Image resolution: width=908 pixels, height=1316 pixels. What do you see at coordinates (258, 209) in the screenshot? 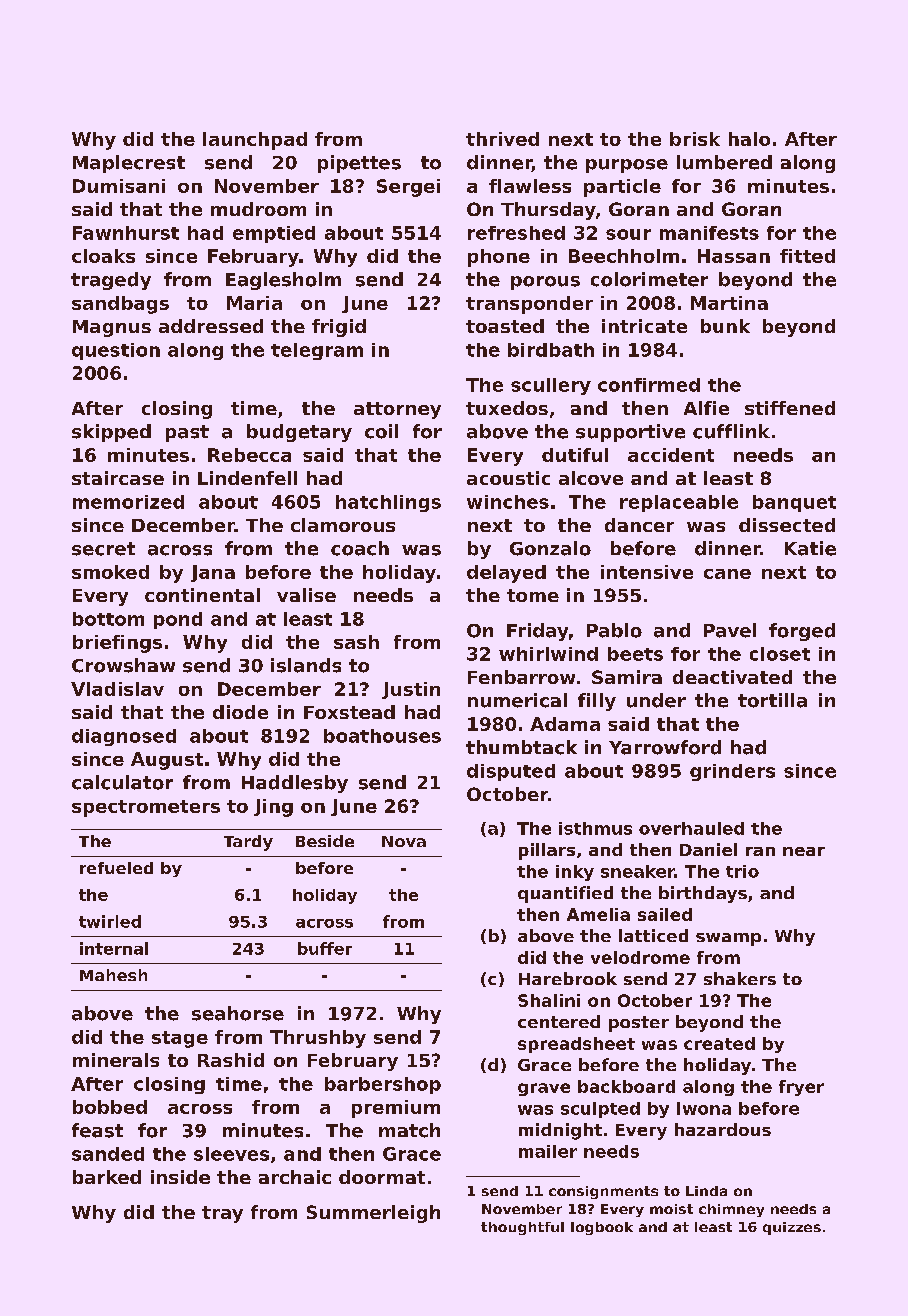
I see `mudroom` at bounding box center [258, 209].
